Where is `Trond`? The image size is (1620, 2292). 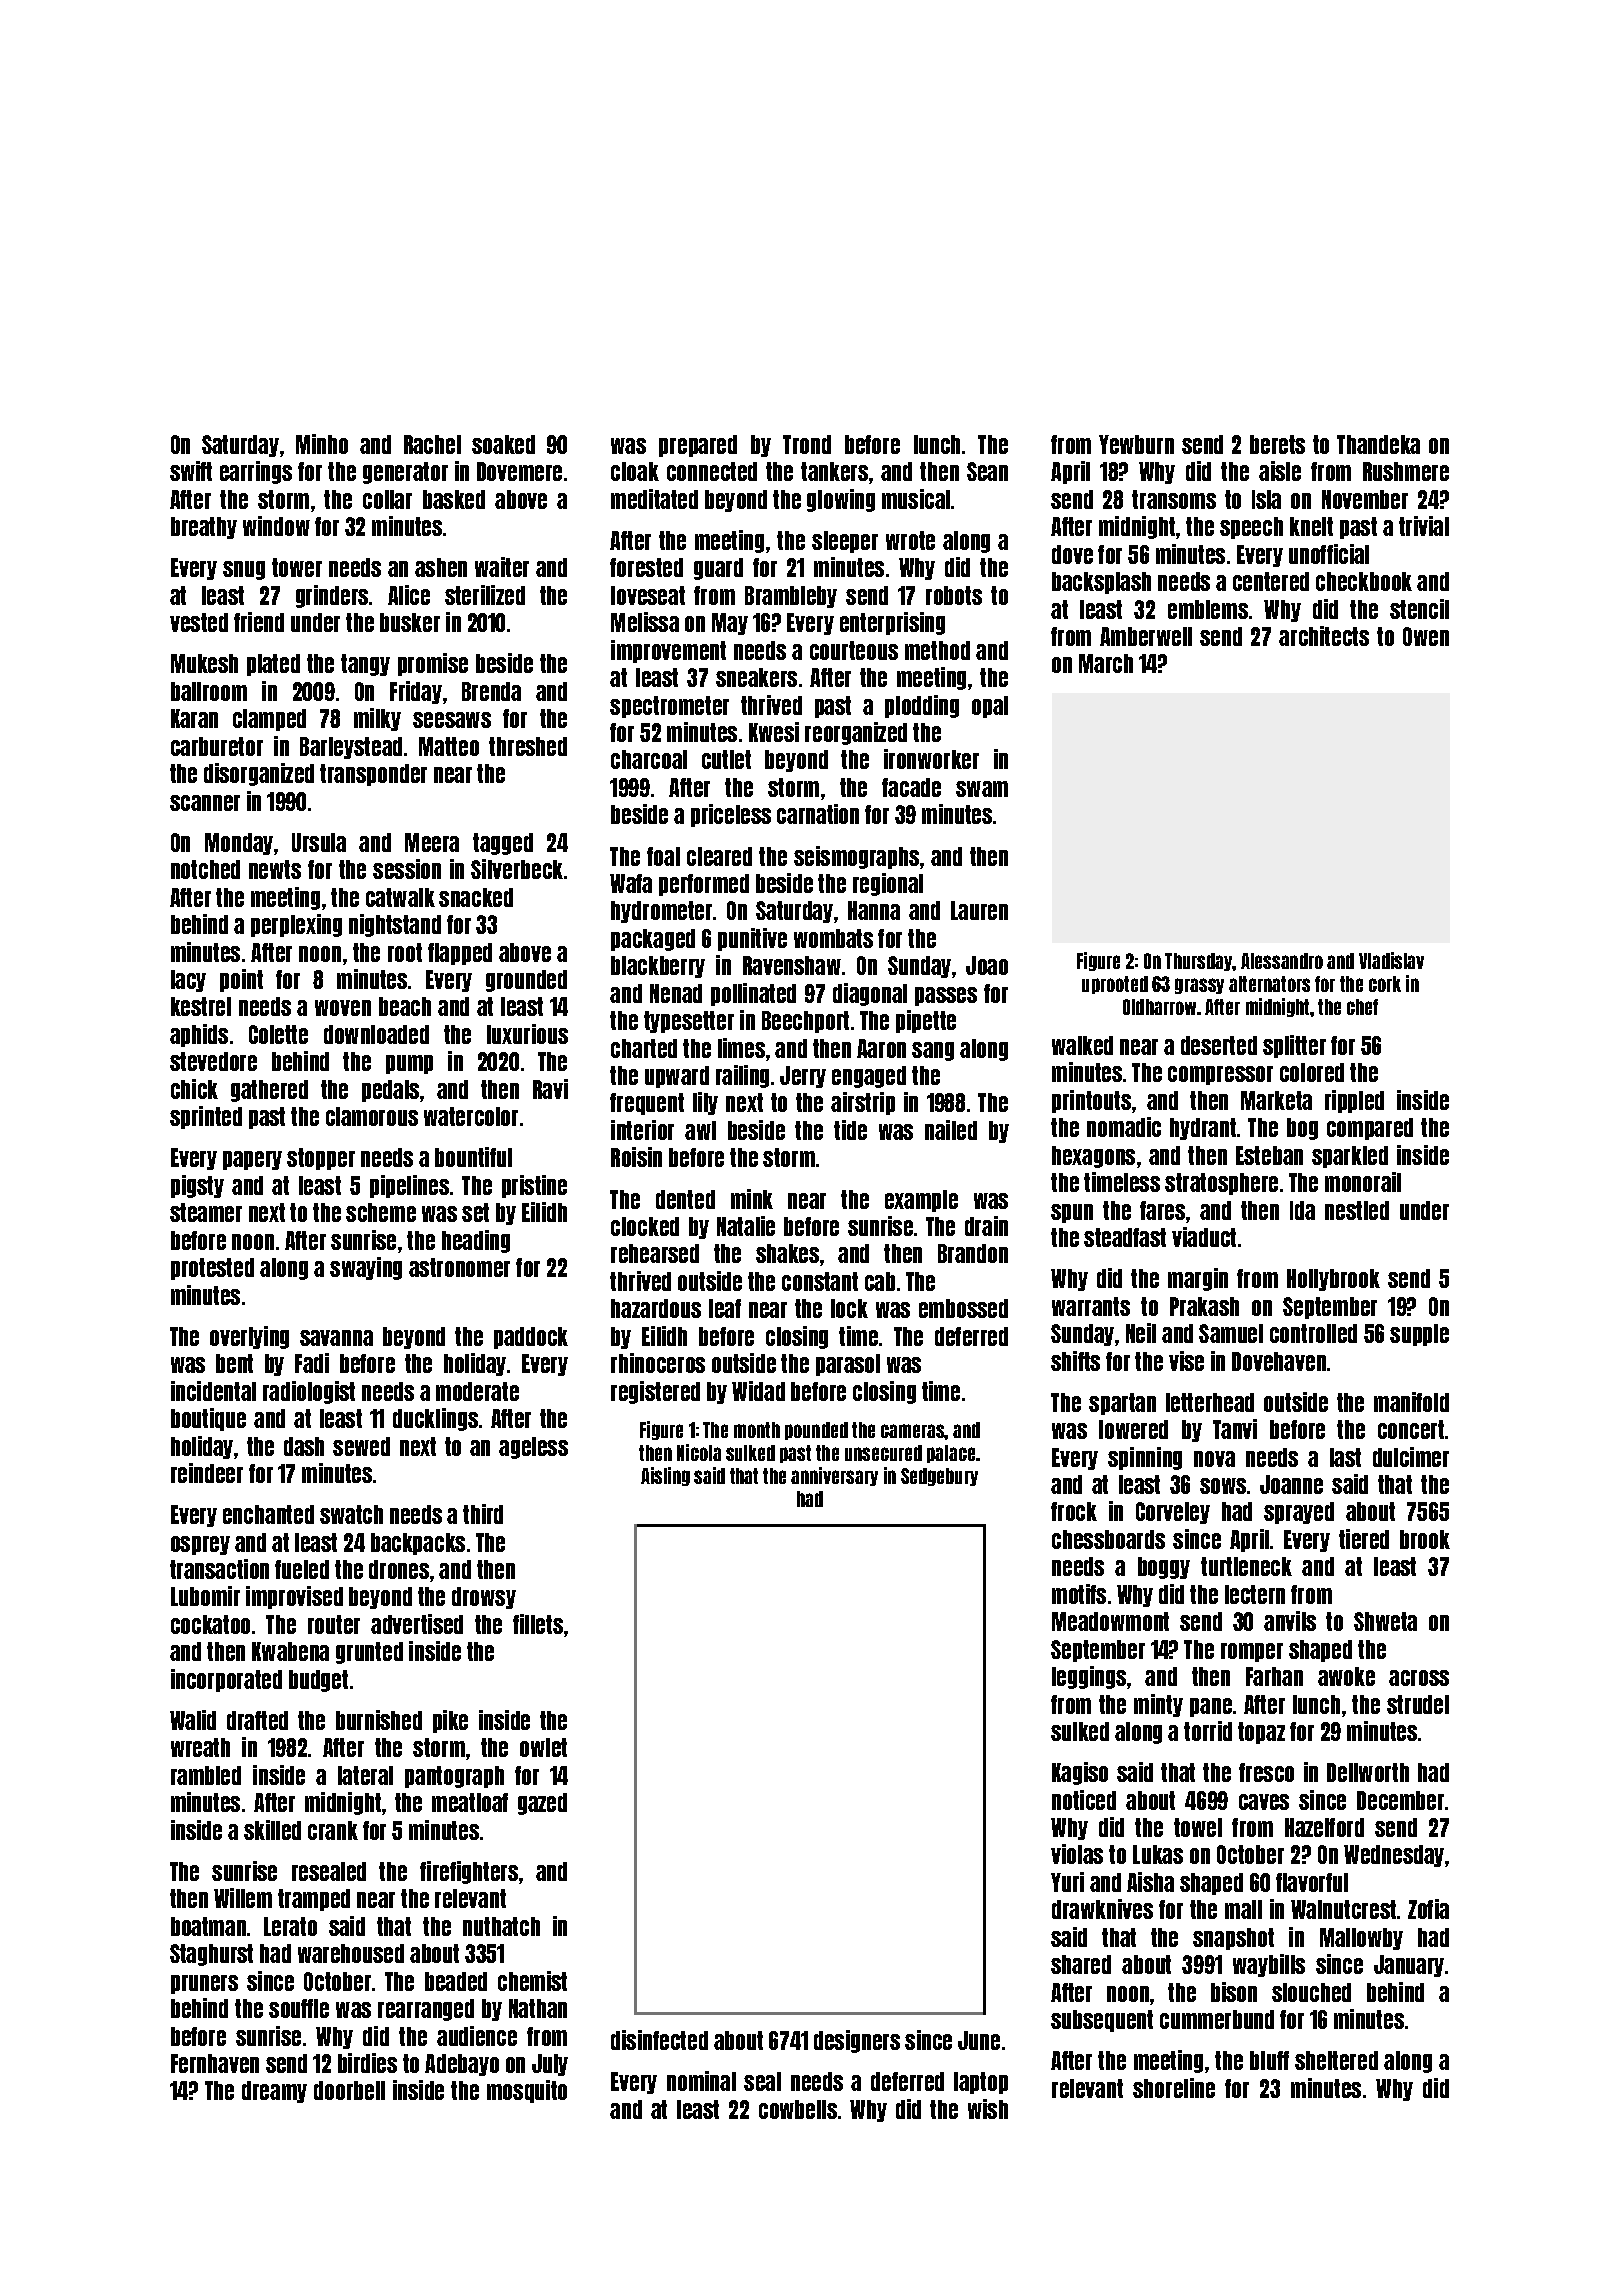 Trond is located at coordinates (807, 444).
